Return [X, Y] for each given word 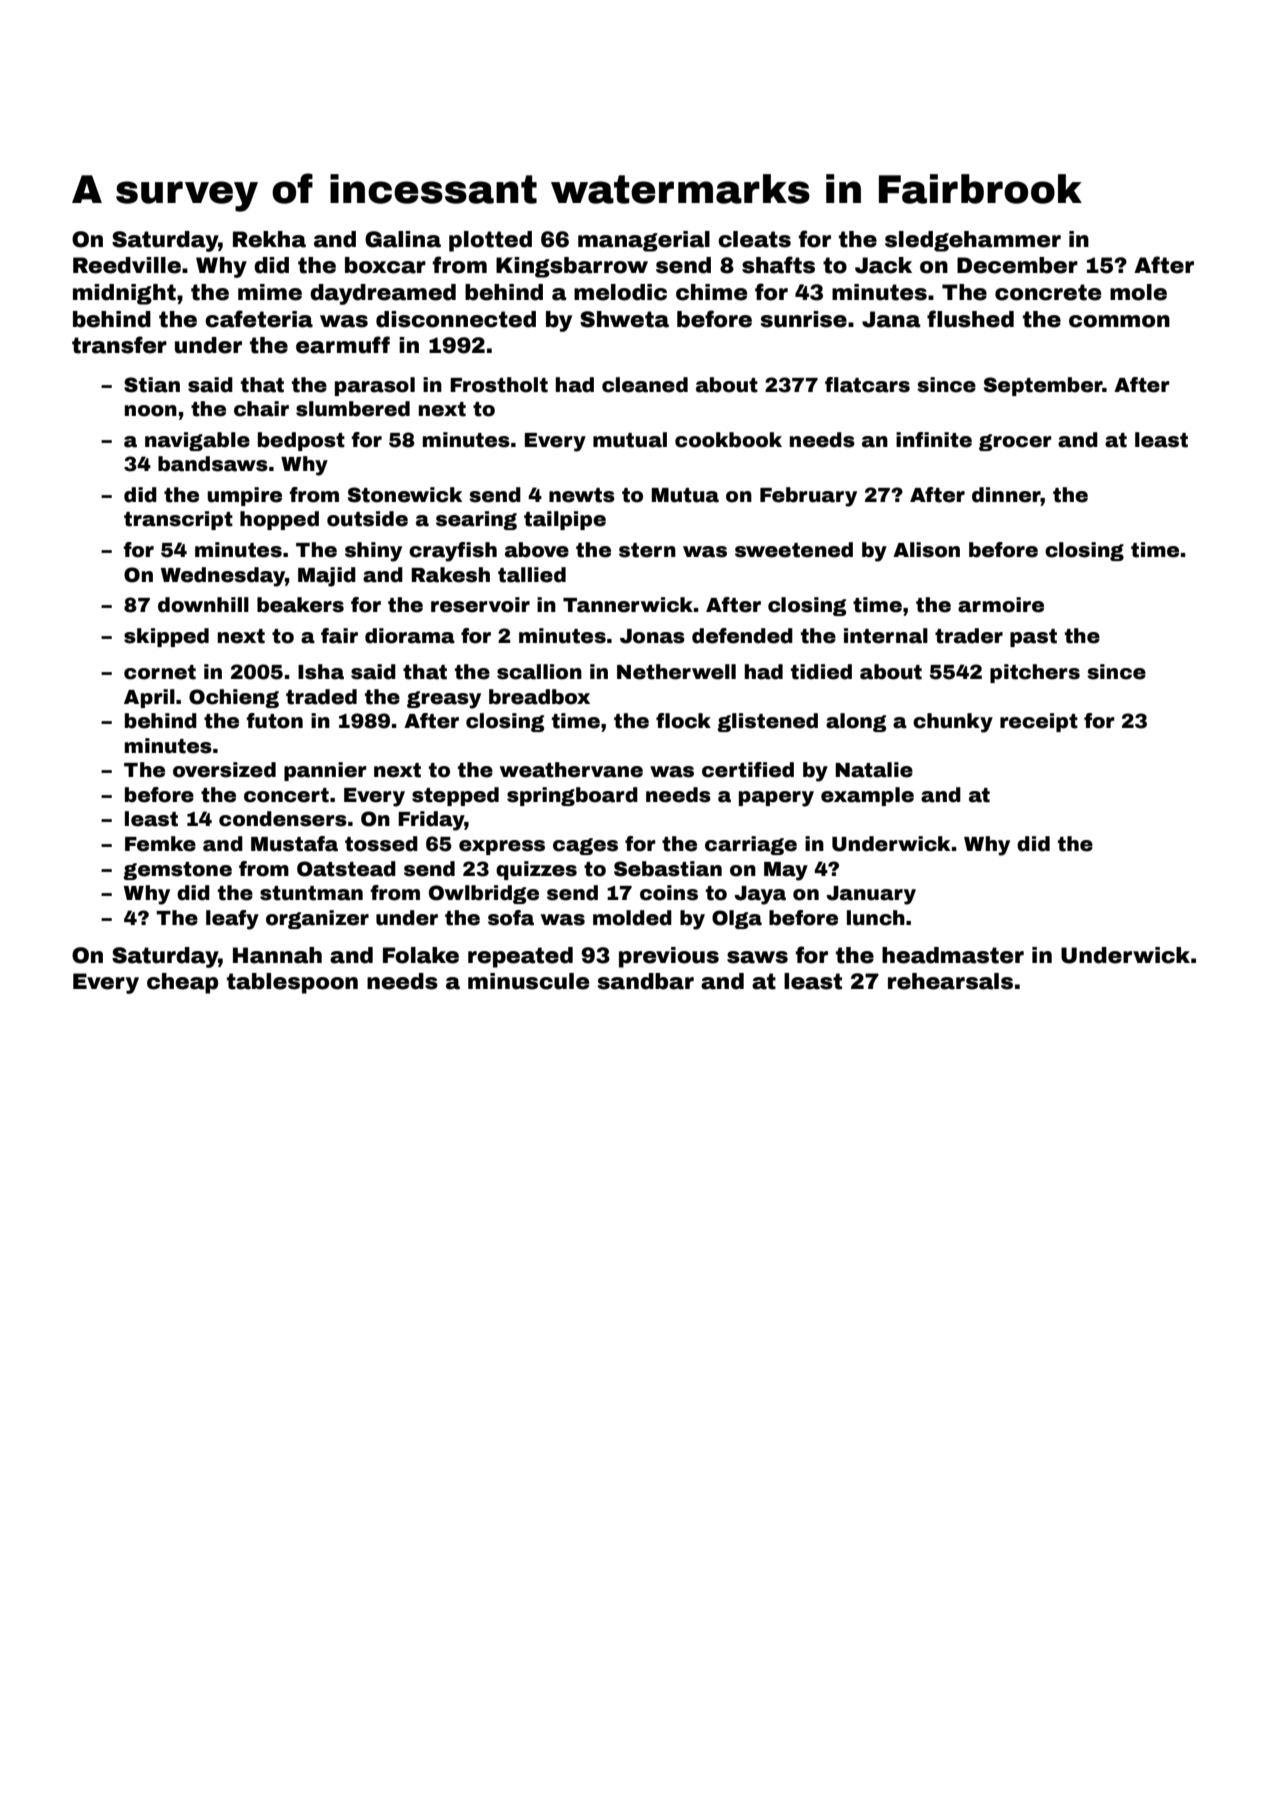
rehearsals [950, 981]
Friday [431, 821]
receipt [1039, 722]
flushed [970, 319]
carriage [751, 845]
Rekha [269, 239]
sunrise [804, 319]
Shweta [624, 319]
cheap [182, 983]
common [1119, 321]
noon [151, 411]
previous [669, 957]
